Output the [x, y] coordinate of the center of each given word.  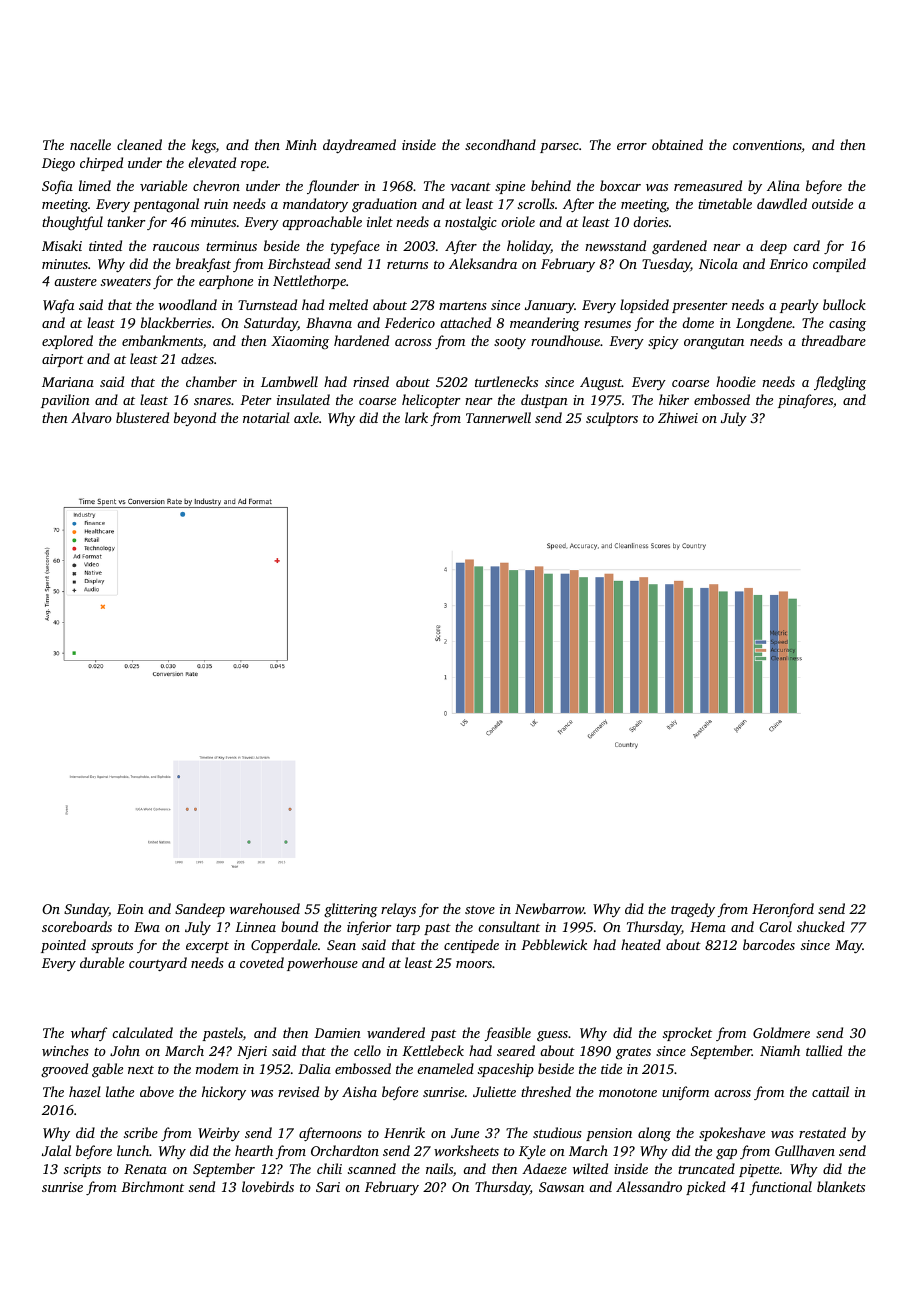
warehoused [265, 908]
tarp [408, 929]
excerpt [207, 947]
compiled [839, 265]
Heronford [783, 910]
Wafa [58, 306]
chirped [101, 164]
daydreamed [359, 146]
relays [398, 910]
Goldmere [781, 1032]
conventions [767, 146]
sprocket [687, 1034]
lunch [133, 1150]
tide [611, 1068]
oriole [518, 221]
